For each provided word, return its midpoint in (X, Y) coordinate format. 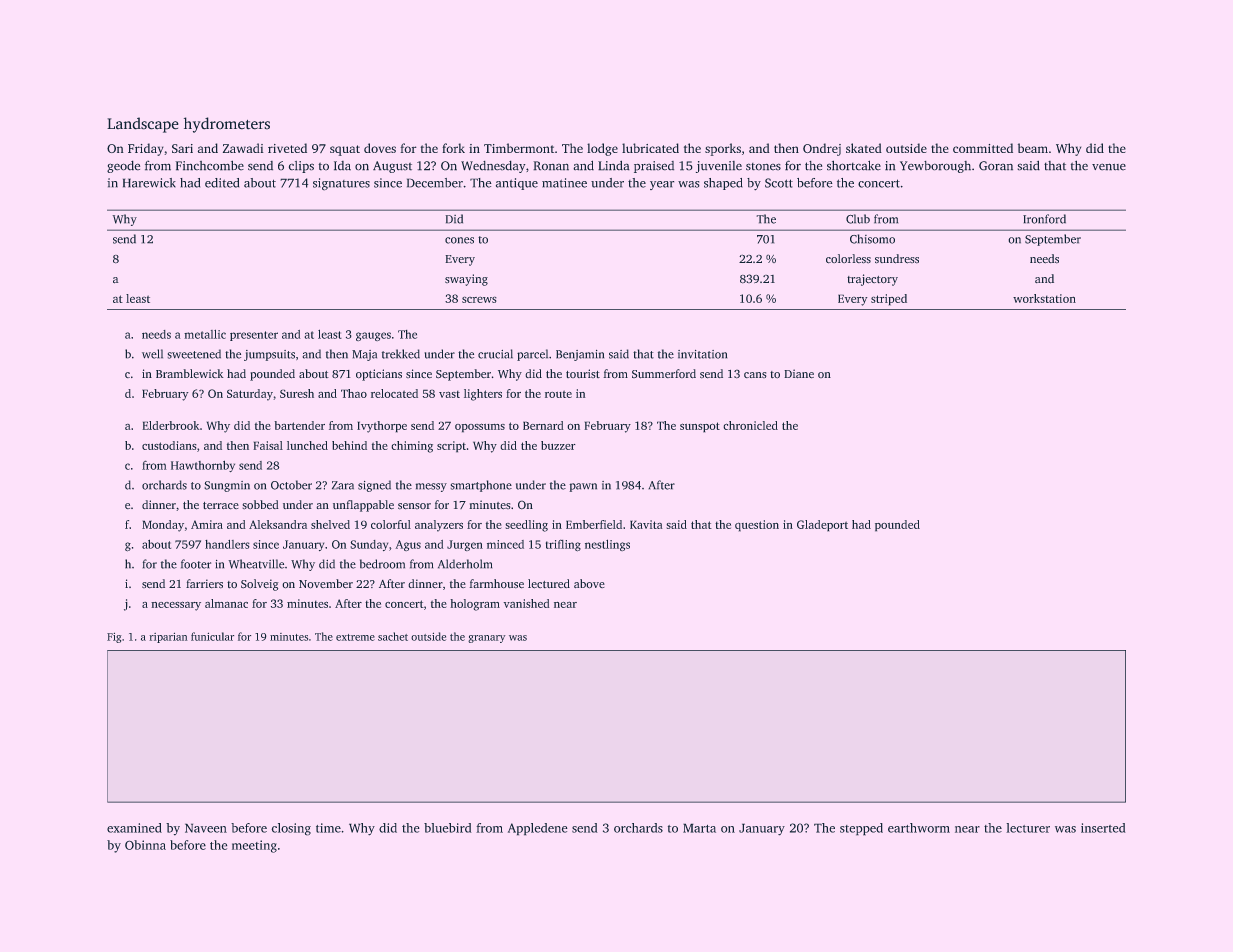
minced (505, 544)
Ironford (1044, 219)
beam (1033, 148)
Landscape (143, 125)
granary (487, 639)
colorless (848, 259)
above (589, 584)
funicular (212, 636)
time (328, 828)
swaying (466, 280)
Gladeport (822, 526)
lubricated (650, 148)
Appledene (538, 829)
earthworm (919, 828)
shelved (330, 524)
